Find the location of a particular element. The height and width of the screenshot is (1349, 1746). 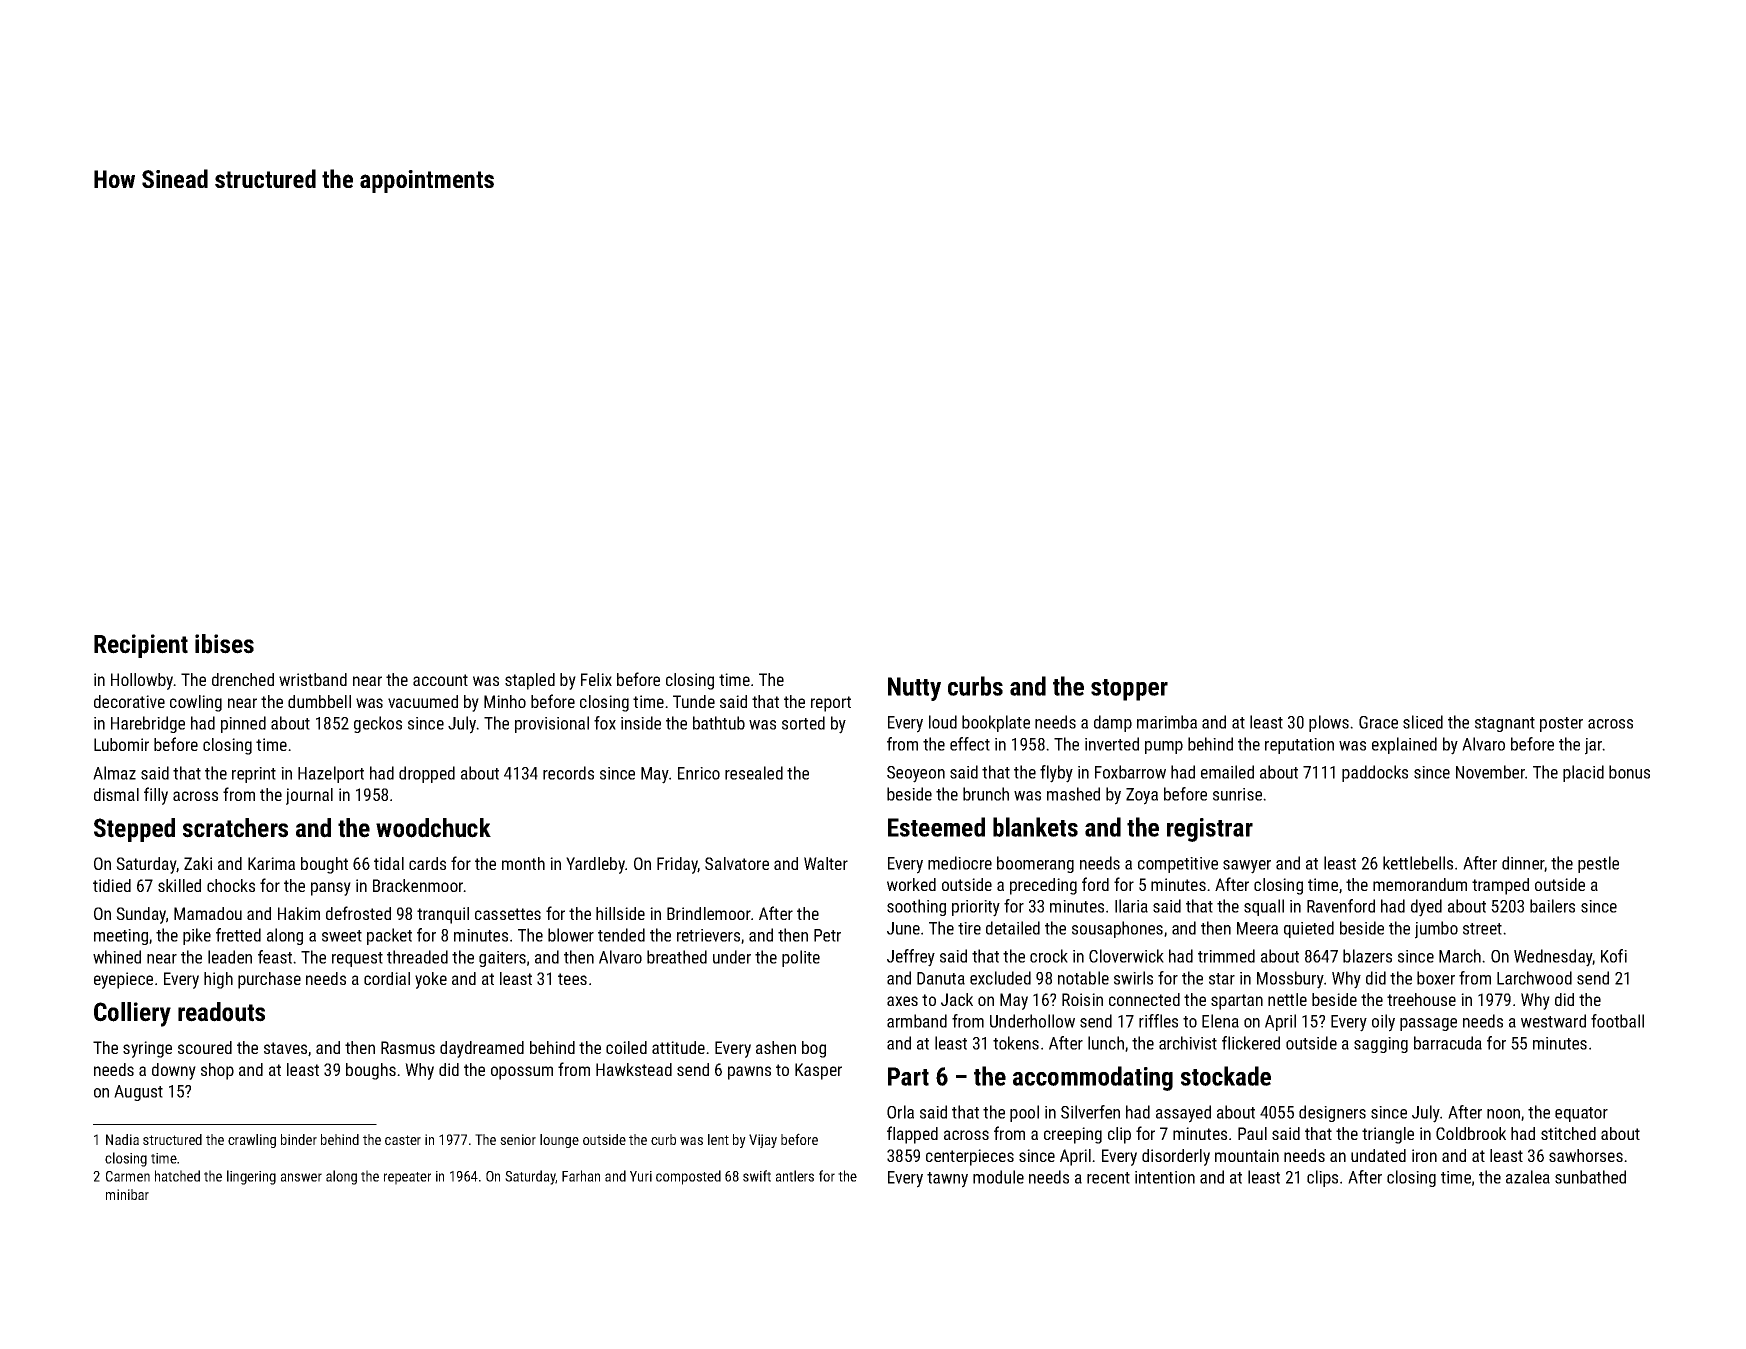

syringe is located at coordinates (147, 1049).
